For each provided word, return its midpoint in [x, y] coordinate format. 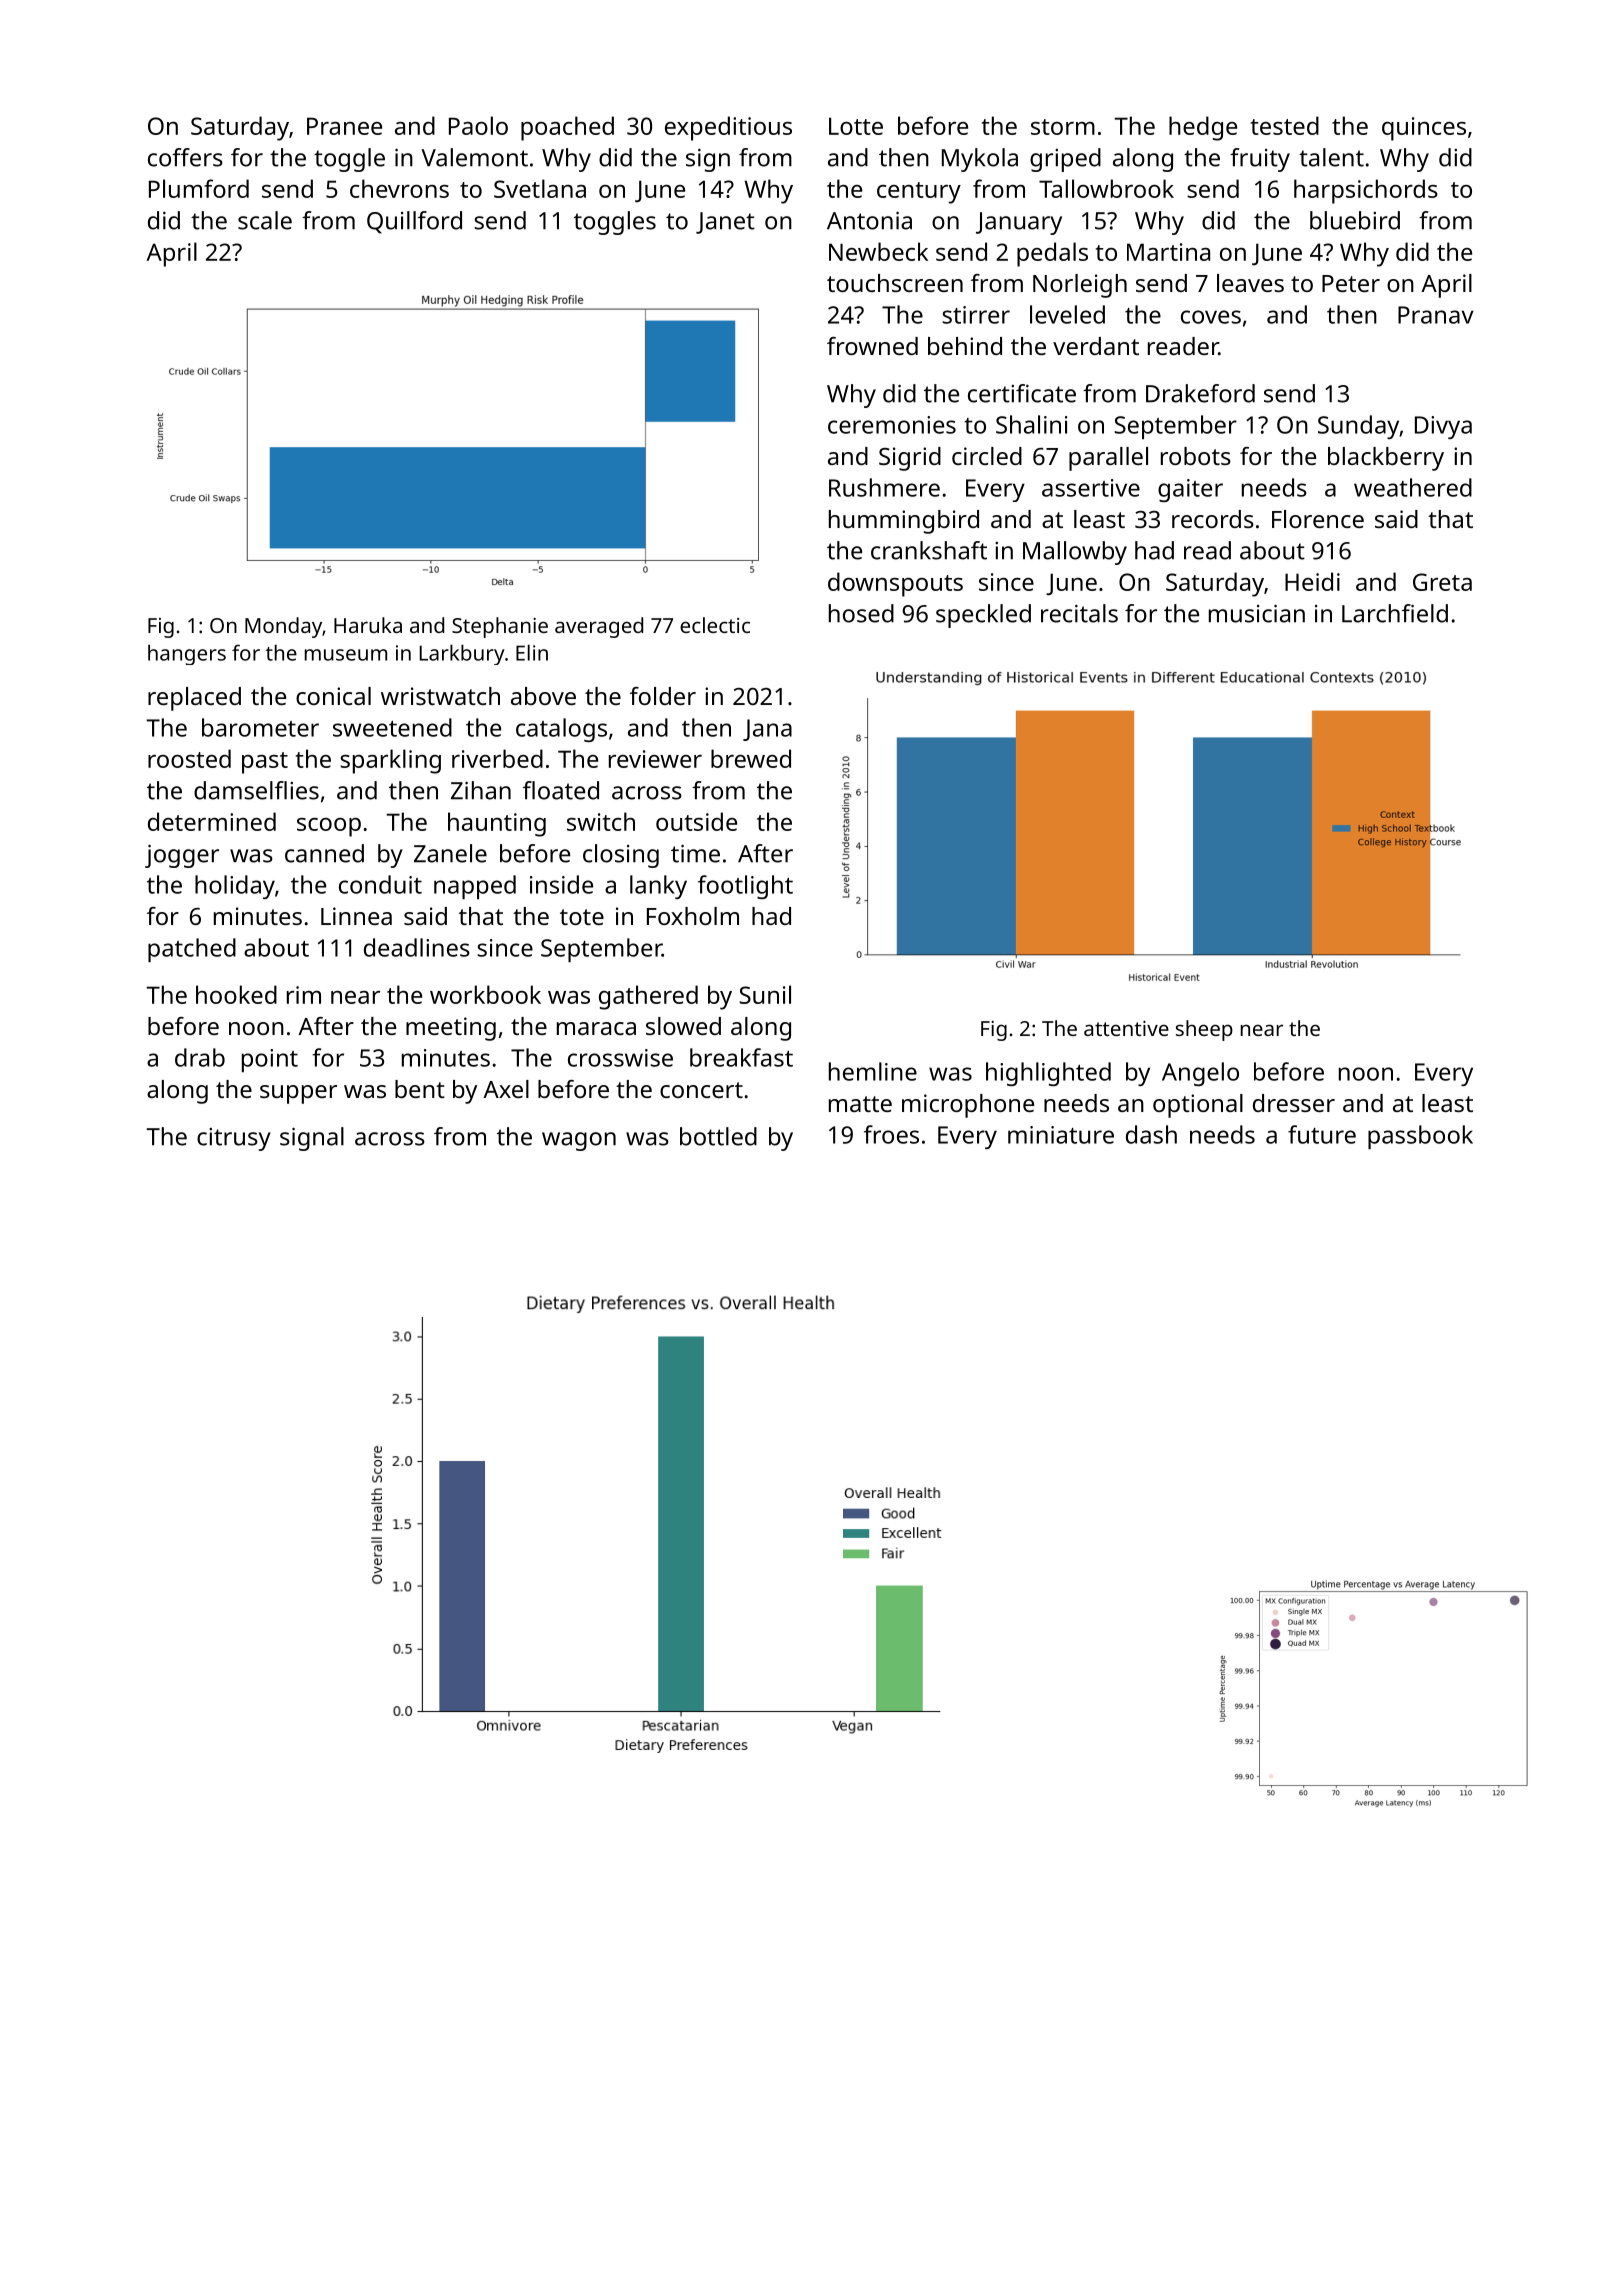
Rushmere [884, 487]
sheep [1204, 1030]
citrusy [234, 1139]
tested [1285, 125]
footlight [745, 887]
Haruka [368, 625]
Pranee [344, 126]
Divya [1443, 427]
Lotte [856, 126]
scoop [329, 827]
